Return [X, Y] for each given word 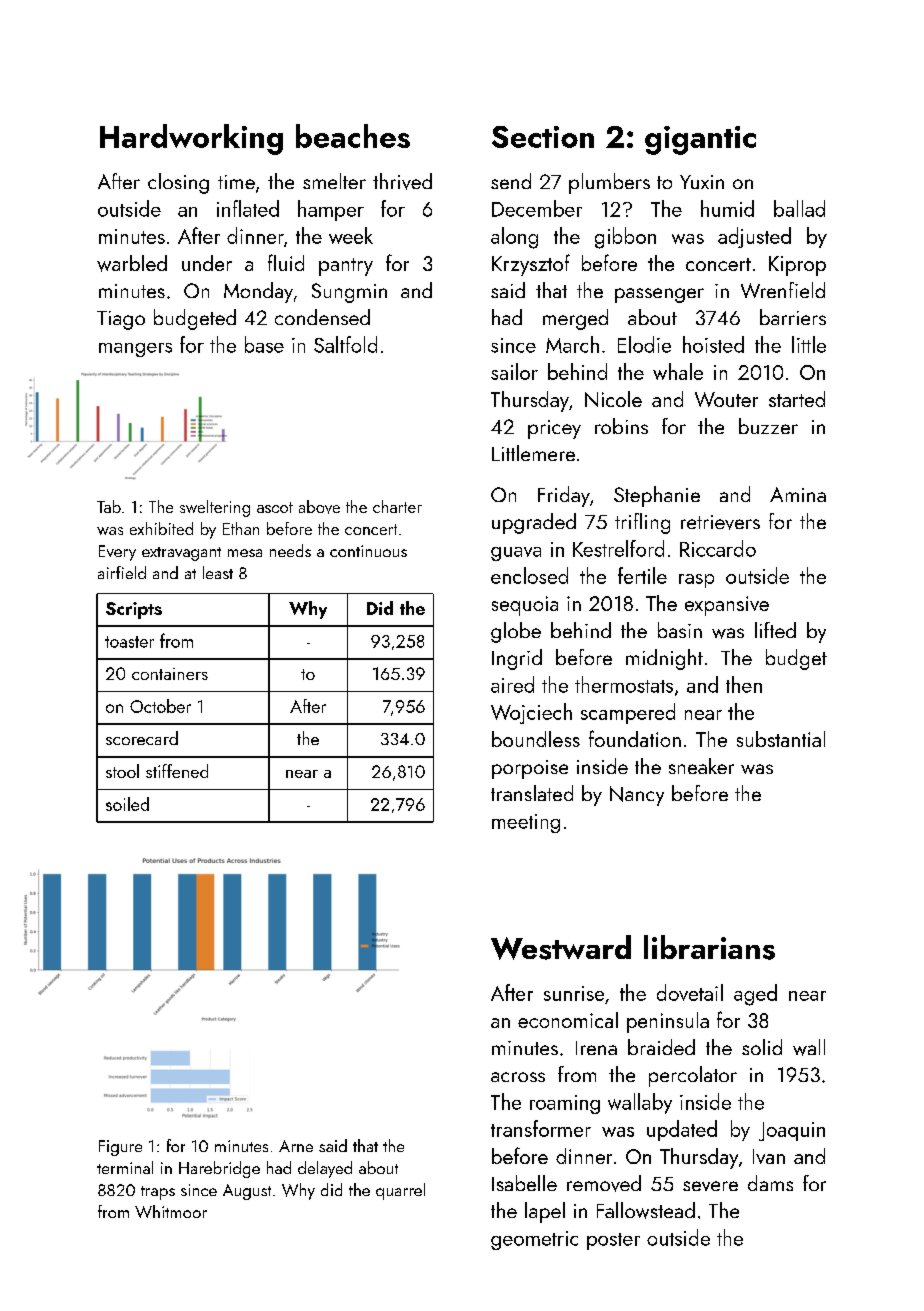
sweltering [215, 508]
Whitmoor [171, 1211]
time [236, 182]
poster [613, 1241]
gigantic [700, 140]
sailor [514, 371]
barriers [793, 317]
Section [543, 137]
